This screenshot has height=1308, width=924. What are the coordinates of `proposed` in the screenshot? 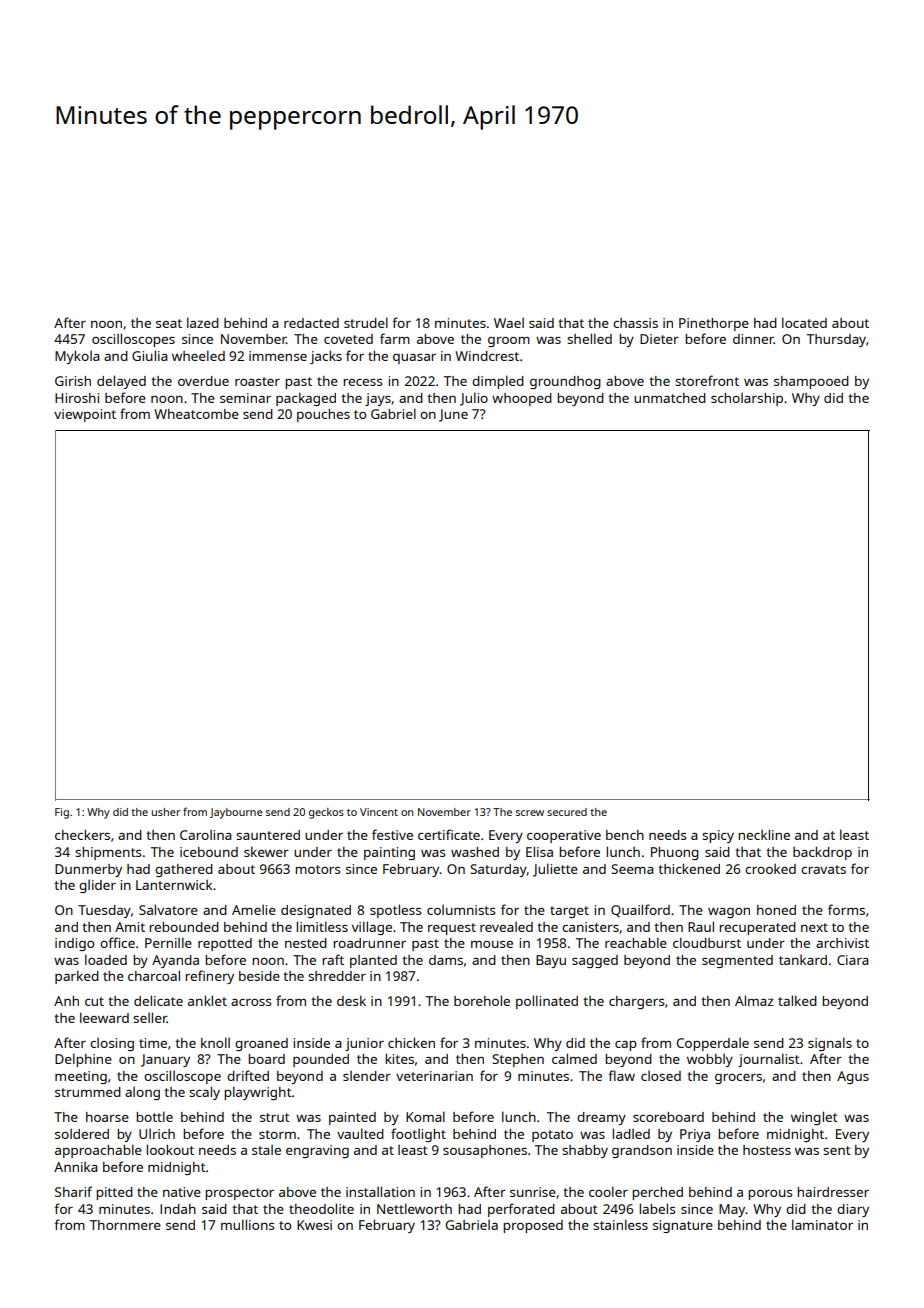 It's located at (533, 1226).
